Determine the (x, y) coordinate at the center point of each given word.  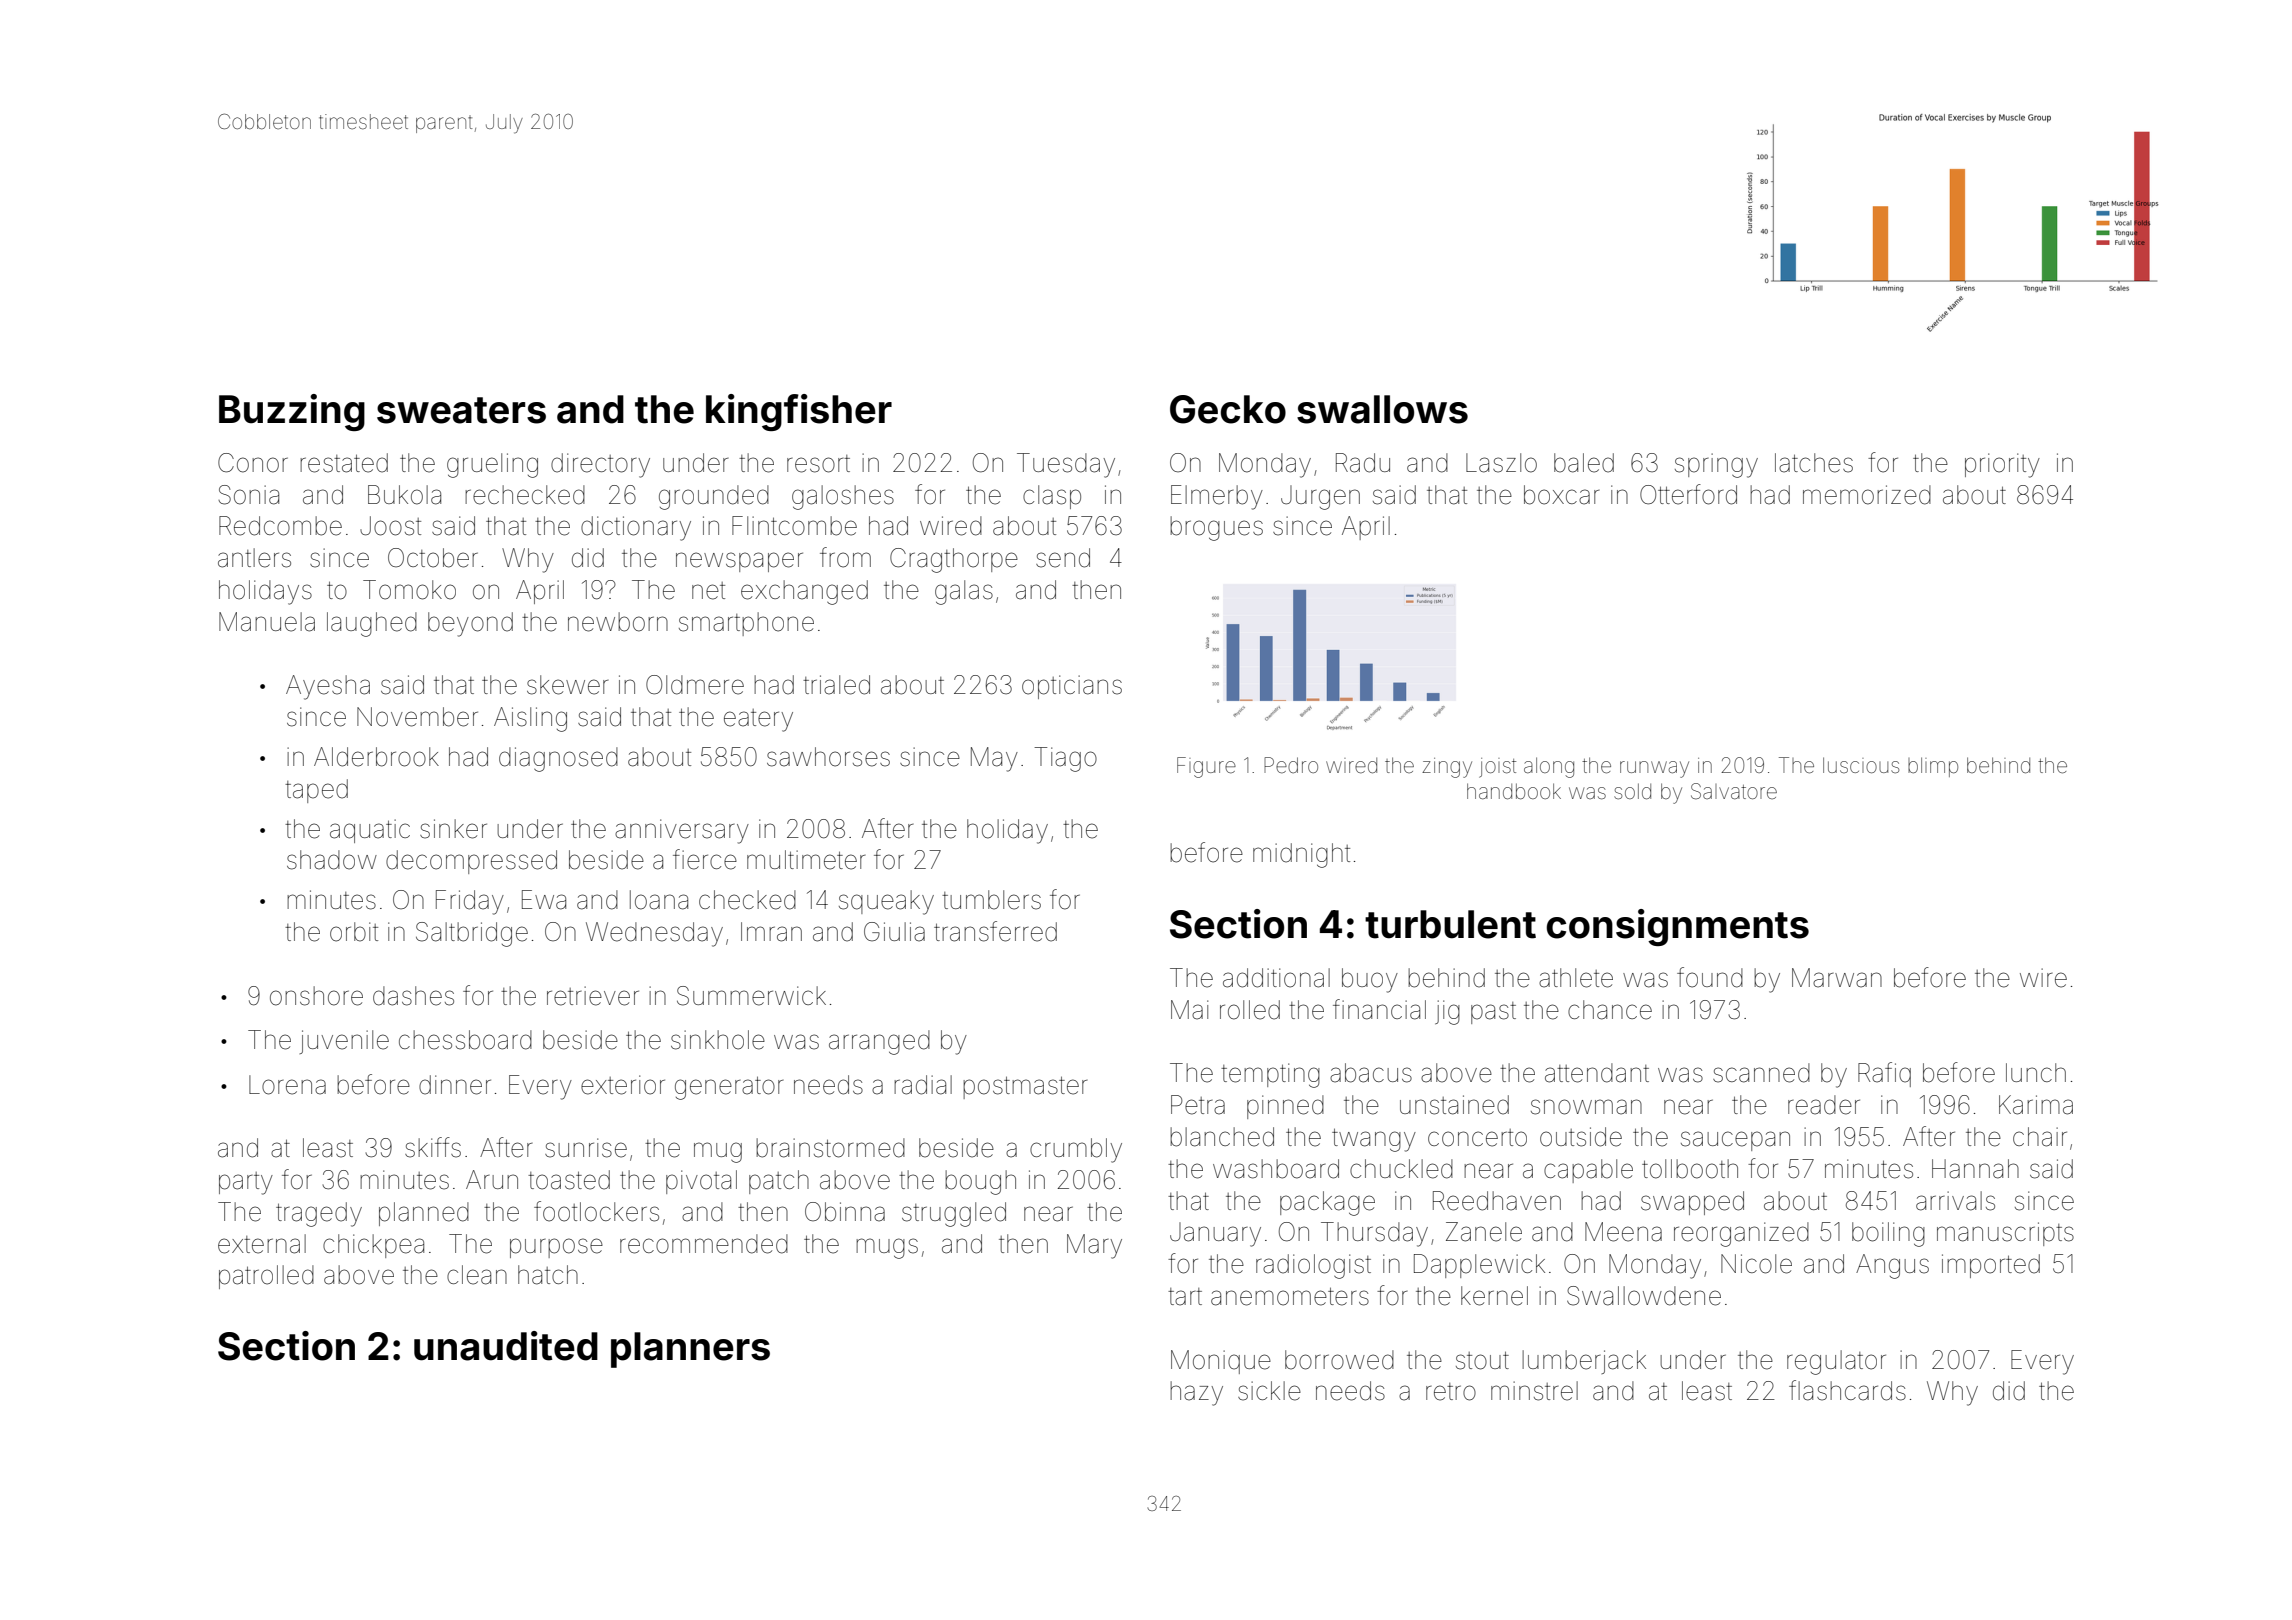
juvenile (344, 1042)
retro (1451, 1392)
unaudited (506, 1346)
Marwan (1837, 978)
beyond (470, 624)
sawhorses (828, 757)
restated (344, 463)
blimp (1933, 767)
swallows (1382, 409)
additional (1276, 978)
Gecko (1228, 409)
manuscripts (2005, 1234)
